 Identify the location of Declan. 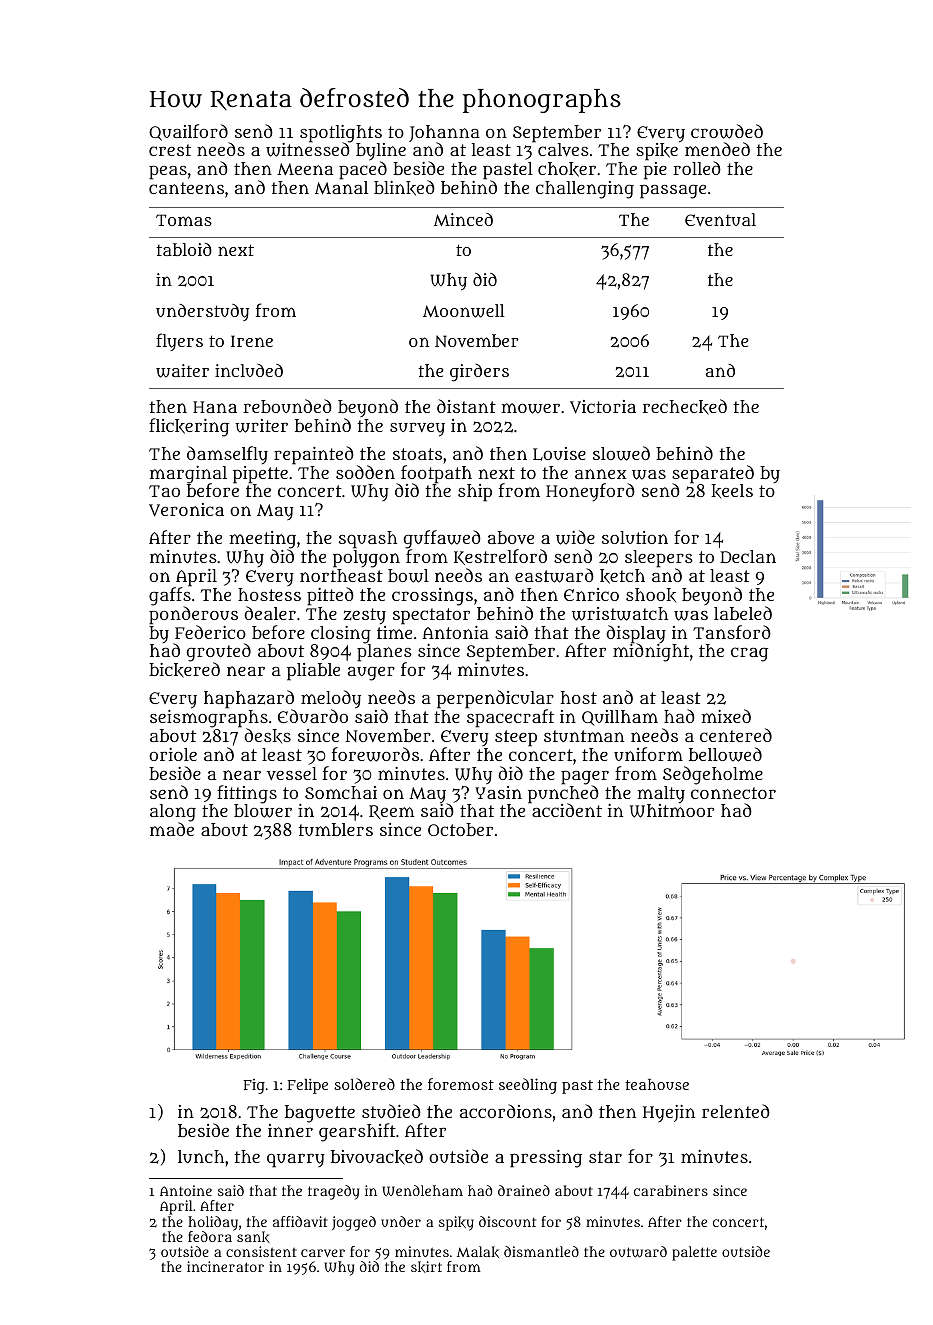
(748, 556).
